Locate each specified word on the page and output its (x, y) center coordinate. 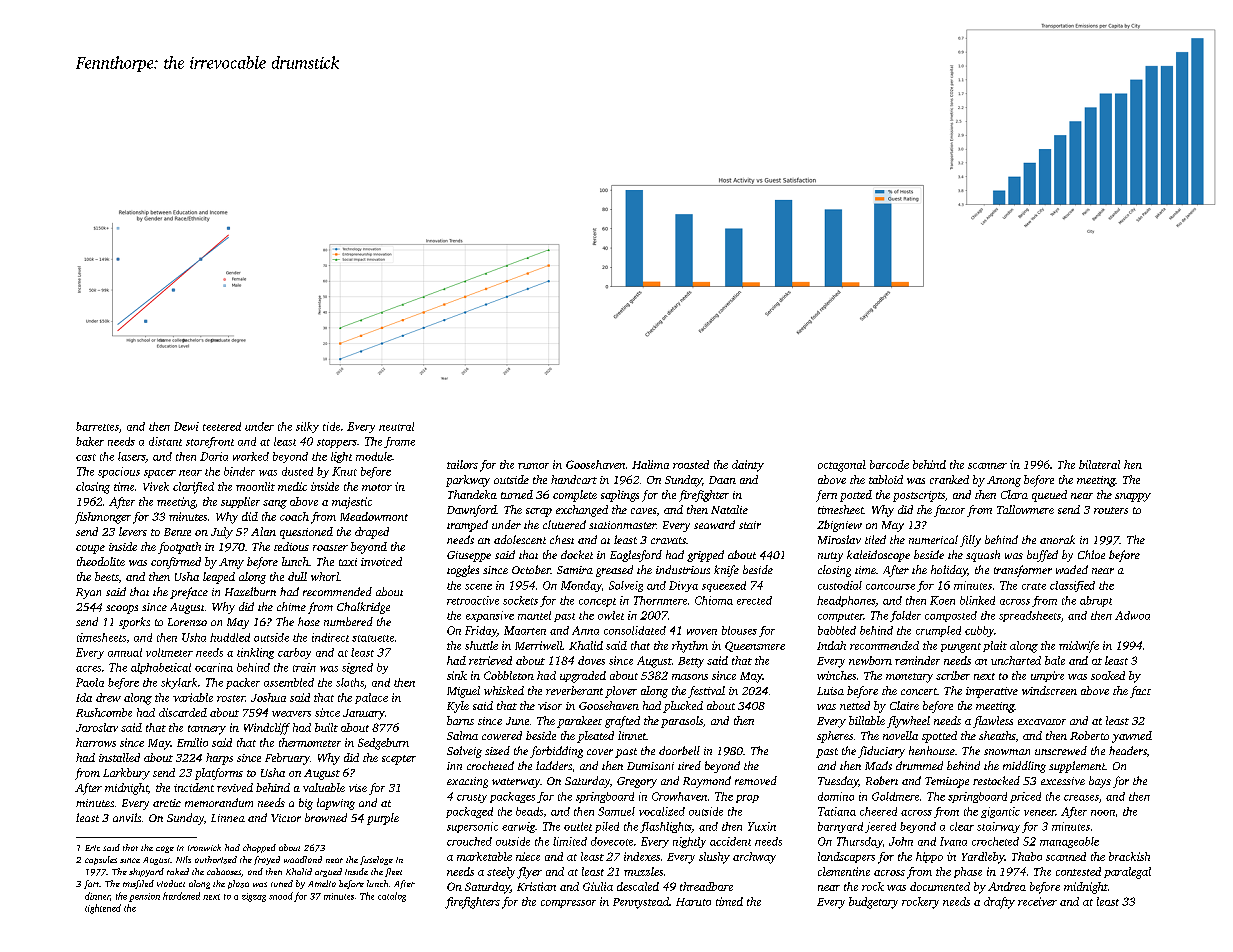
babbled (837, 630)
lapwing (336, 804)
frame (399, 442)
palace (371, 698)
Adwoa (1132, 615)
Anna (585, 630)
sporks (134, 623)
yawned (1132, 737)
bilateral (1099, 464)
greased (614, 571)
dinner (97, 896)
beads (529, 811)
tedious (291, 546)
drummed (919, 765)
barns (460, 720)
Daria (214, 456)
